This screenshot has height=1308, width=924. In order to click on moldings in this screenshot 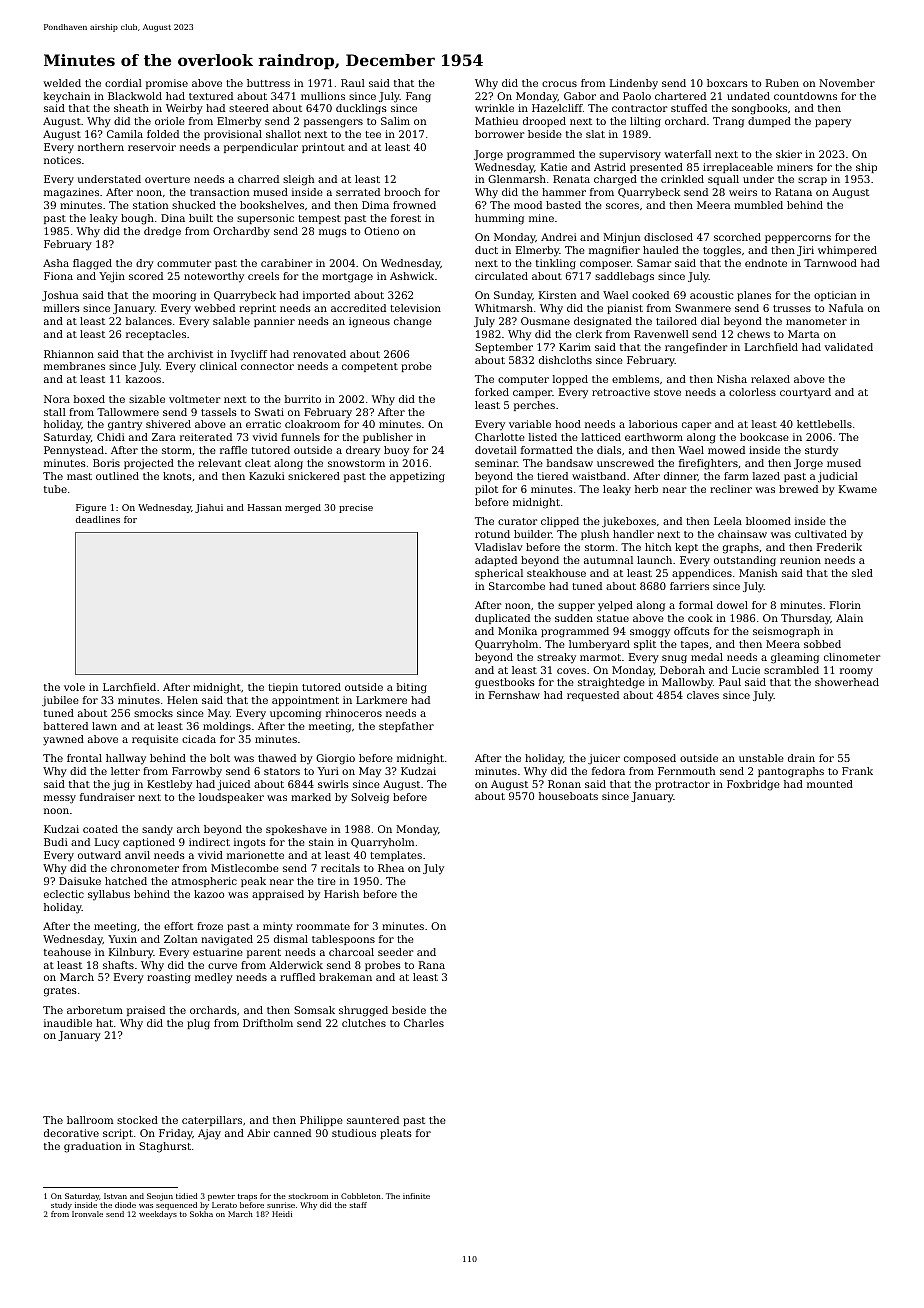, I will do `click(227, 727)`.
